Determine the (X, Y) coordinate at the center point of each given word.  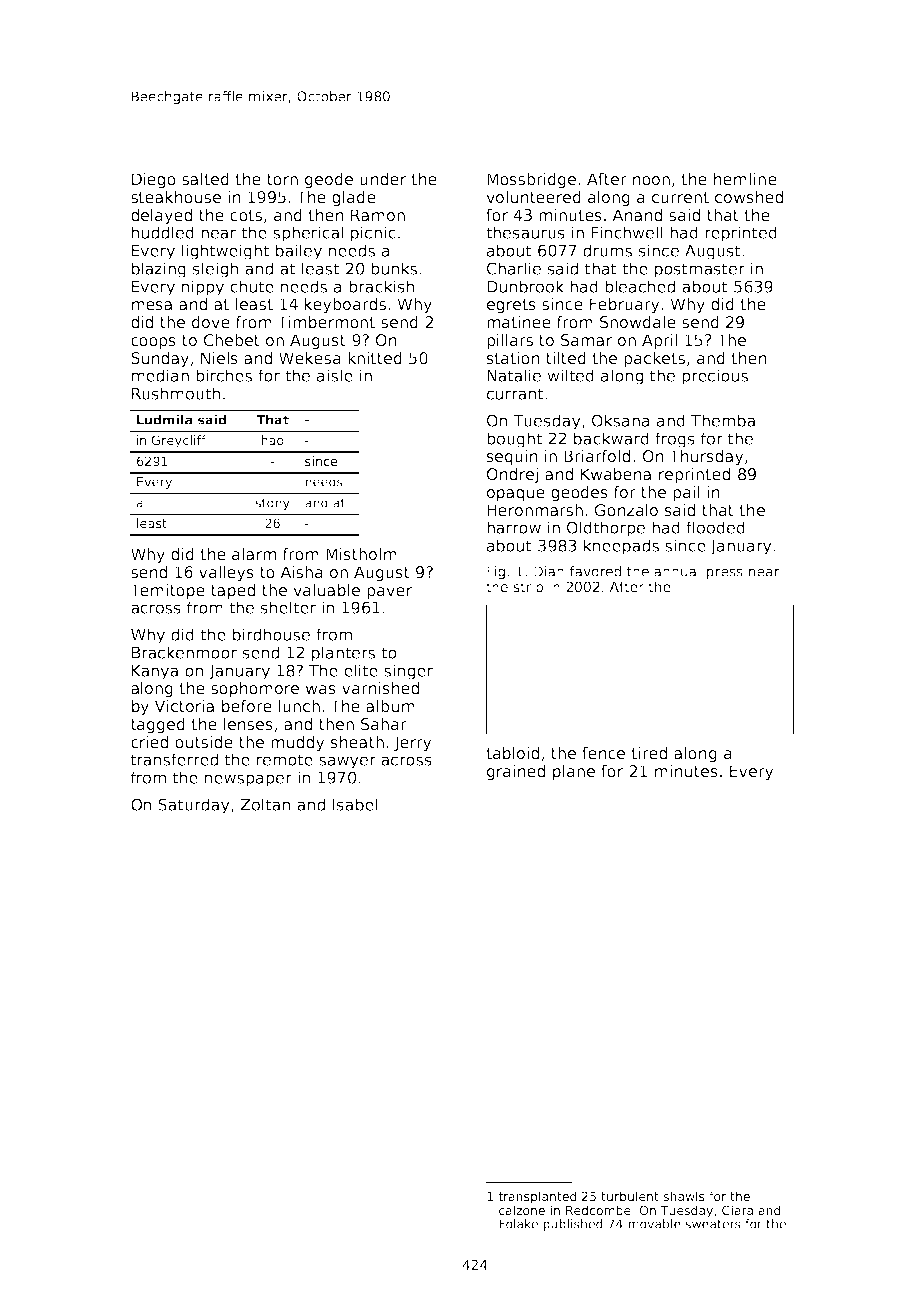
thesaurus (525, 232)
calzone (522, 1210)
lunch (299, 706)
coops (153, 343)
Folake (518, 1224)
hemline (745, 179)
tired (649, 753)
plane (574, 772)
